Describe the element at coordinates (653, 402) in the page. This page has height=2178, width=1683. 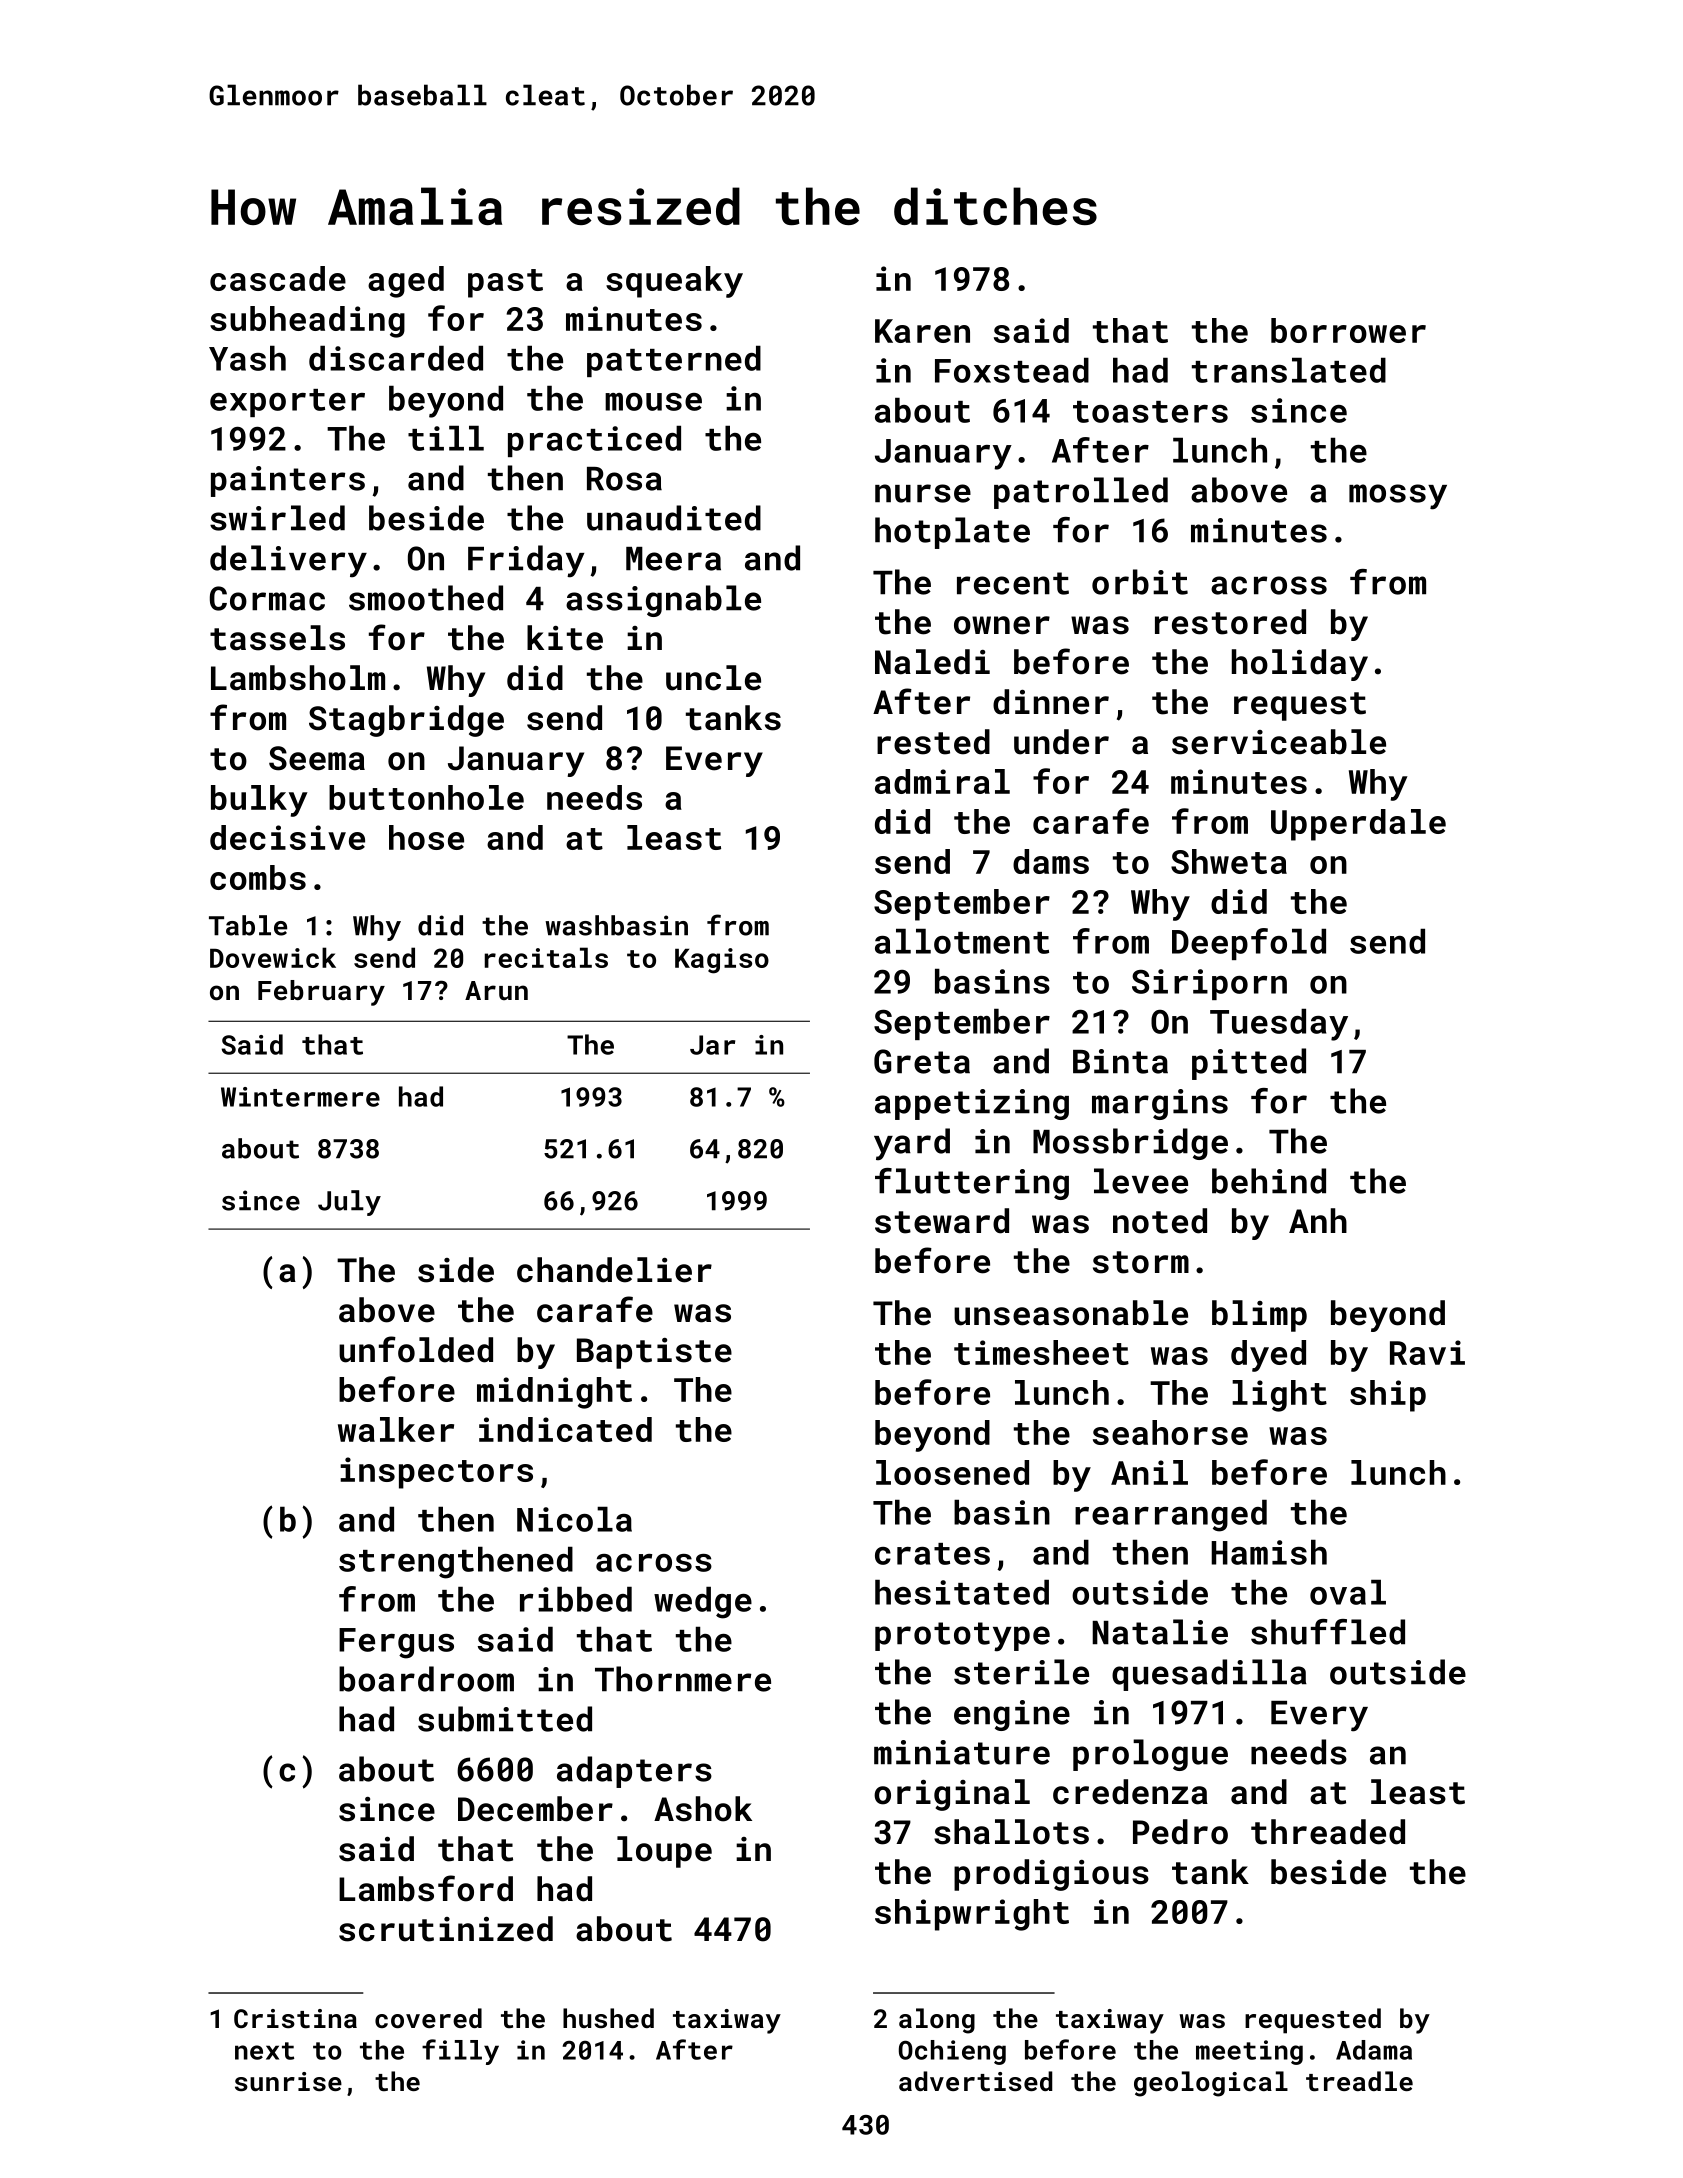
I see `mouse` at that location.
